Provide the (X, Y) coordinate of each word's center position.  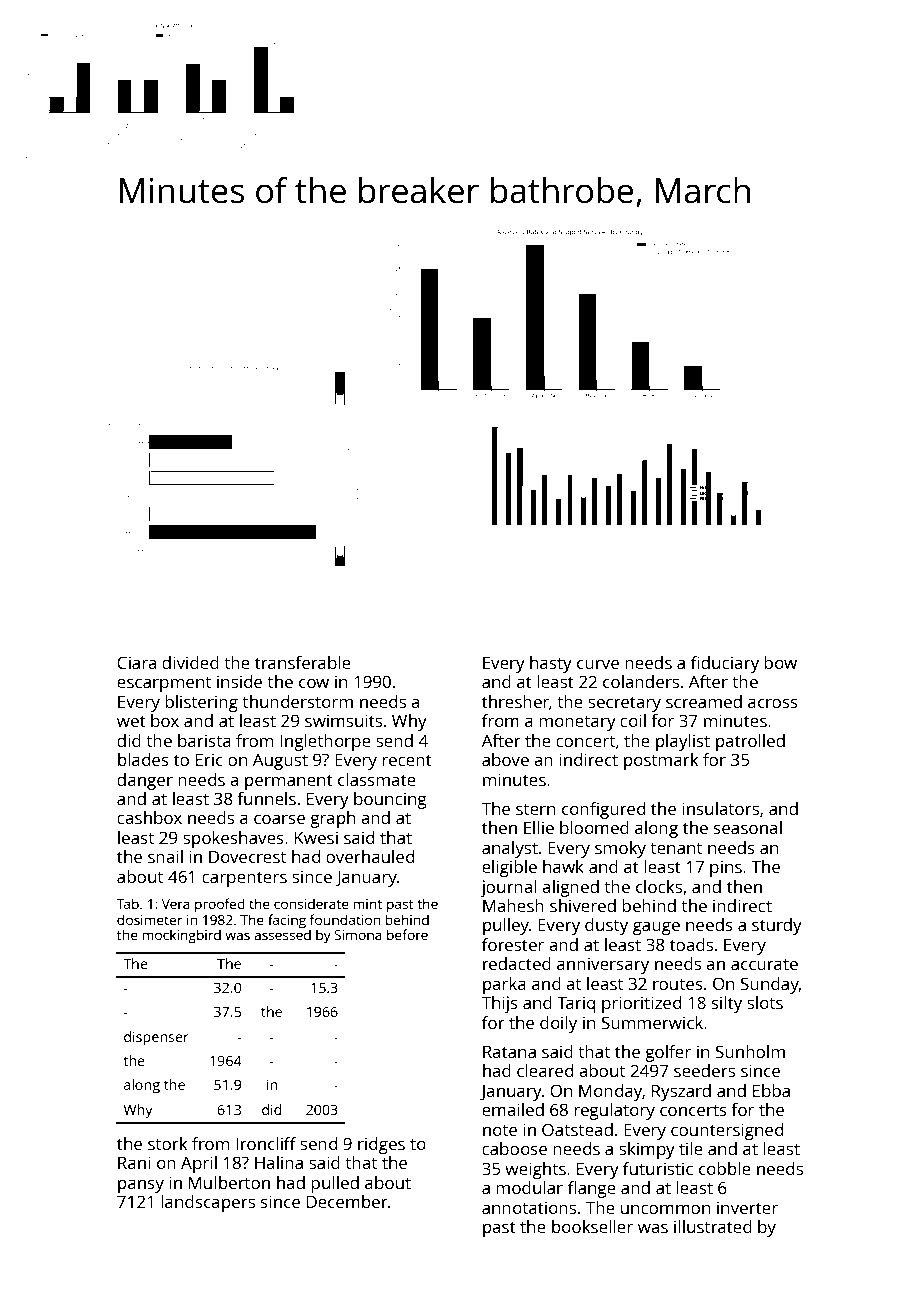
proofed (220, 905)
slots (765, 1002)
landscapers (208, 1203)
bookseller (592, 1226)
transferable (303, 662)
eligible (509, 868)
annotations (529, 1207)
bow (780, 662)
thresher (515, 701)
